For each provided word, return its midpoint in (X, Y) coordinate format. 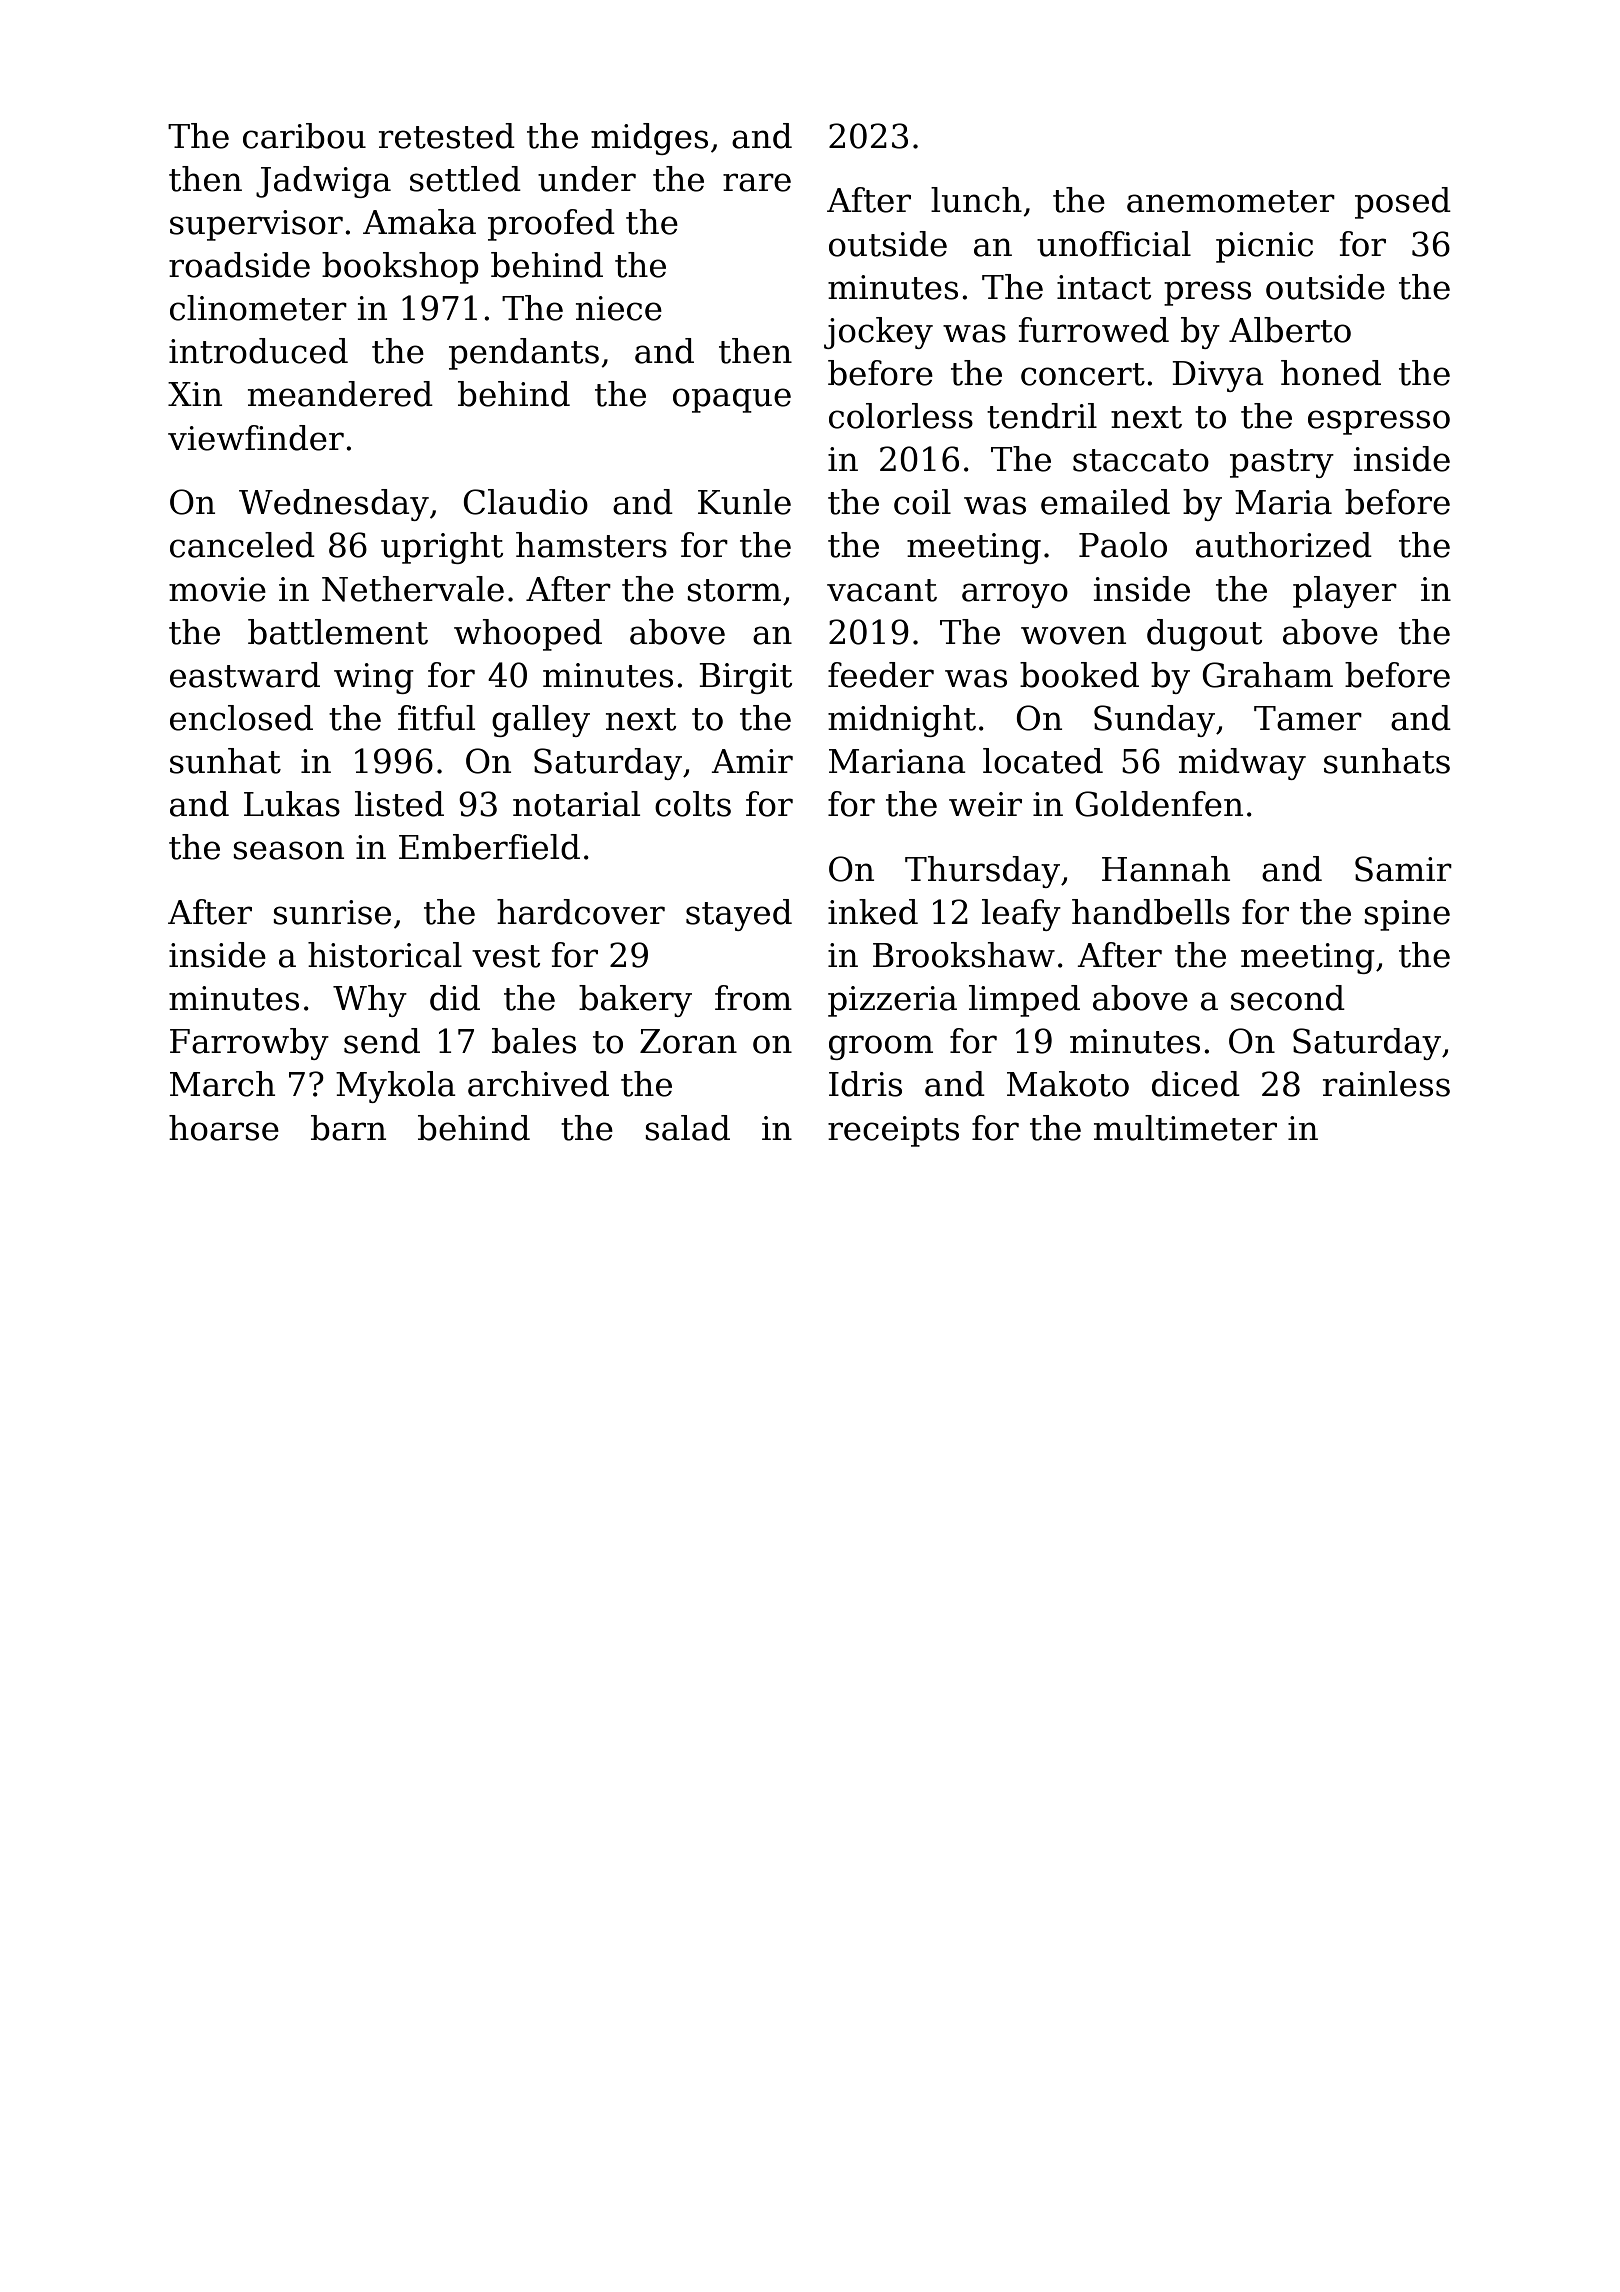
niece (619, 308)
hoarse (224, 1128)
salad (687, 1128)
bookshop (400, 268)
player (1345, 592)
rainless (1386, 1084)
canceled (242, 545)
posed (1403, 203)
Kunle (744, 502)
